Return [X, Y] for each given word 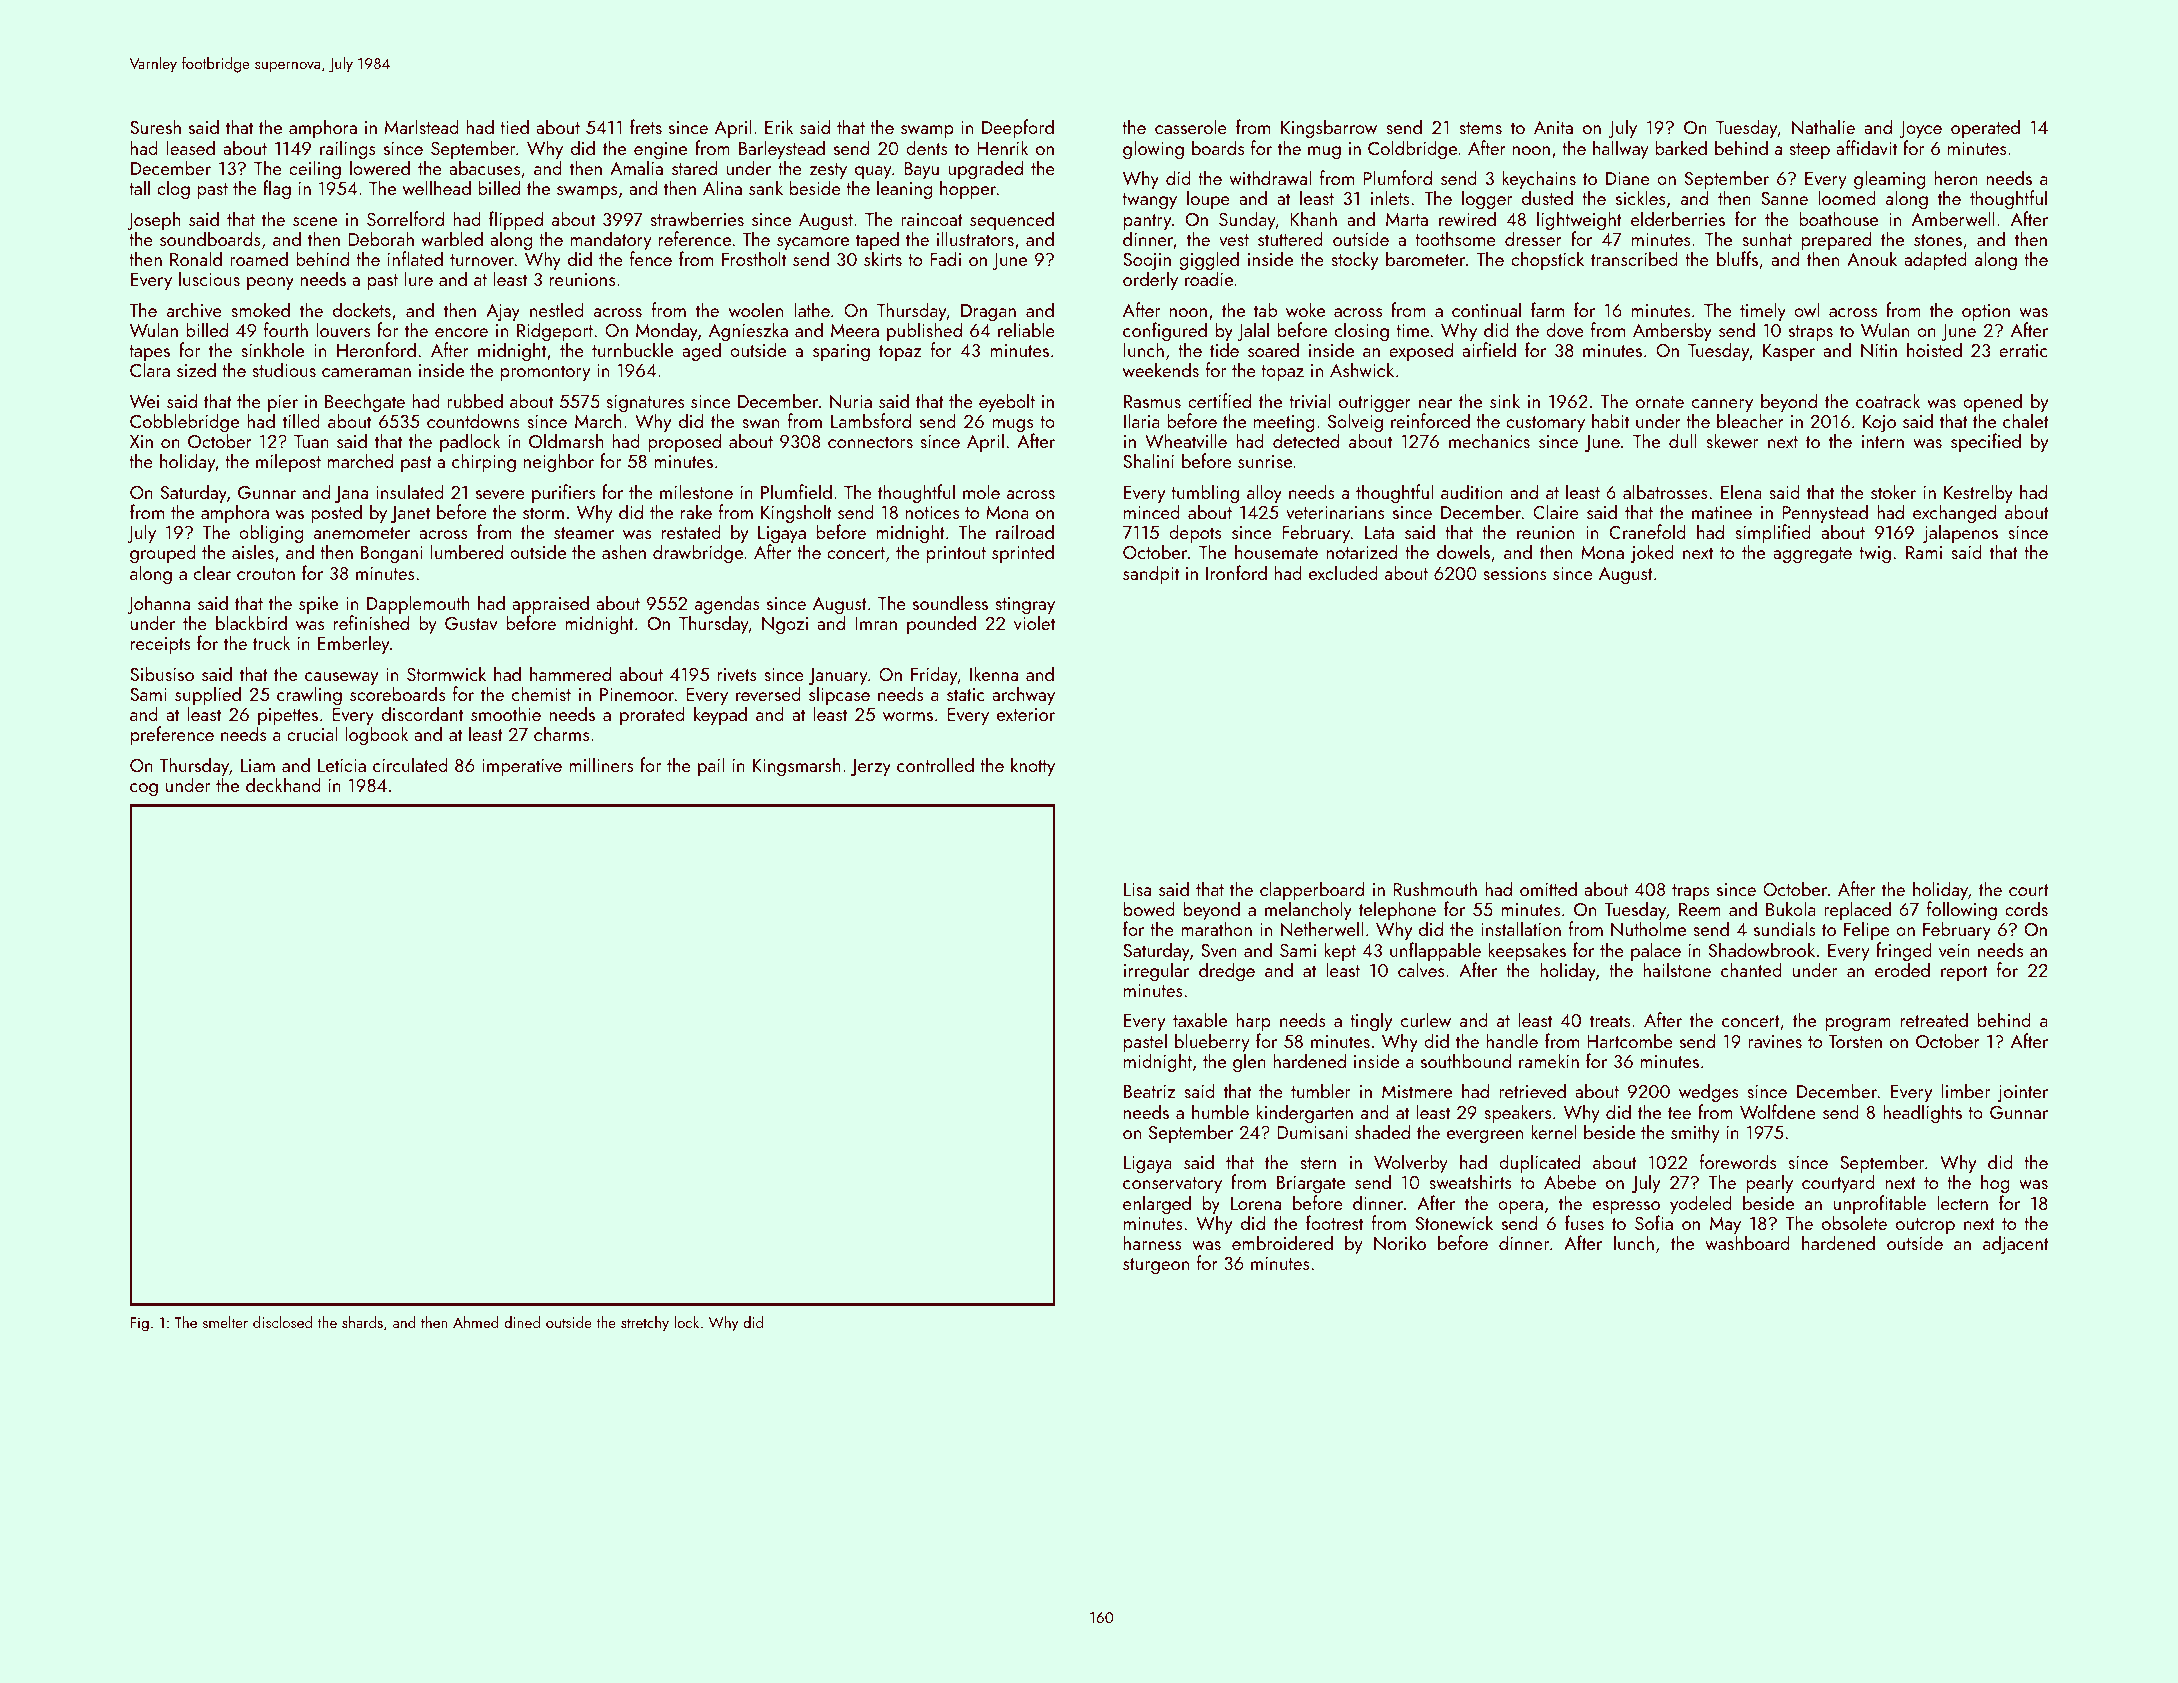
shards [362, 1322]
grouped [163, 554]
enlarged [1157, 1205]
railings [348, 149]
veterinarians [1335, 512]
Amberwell [1953, 218]
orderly [1150, 280]
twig [1875, 555]
